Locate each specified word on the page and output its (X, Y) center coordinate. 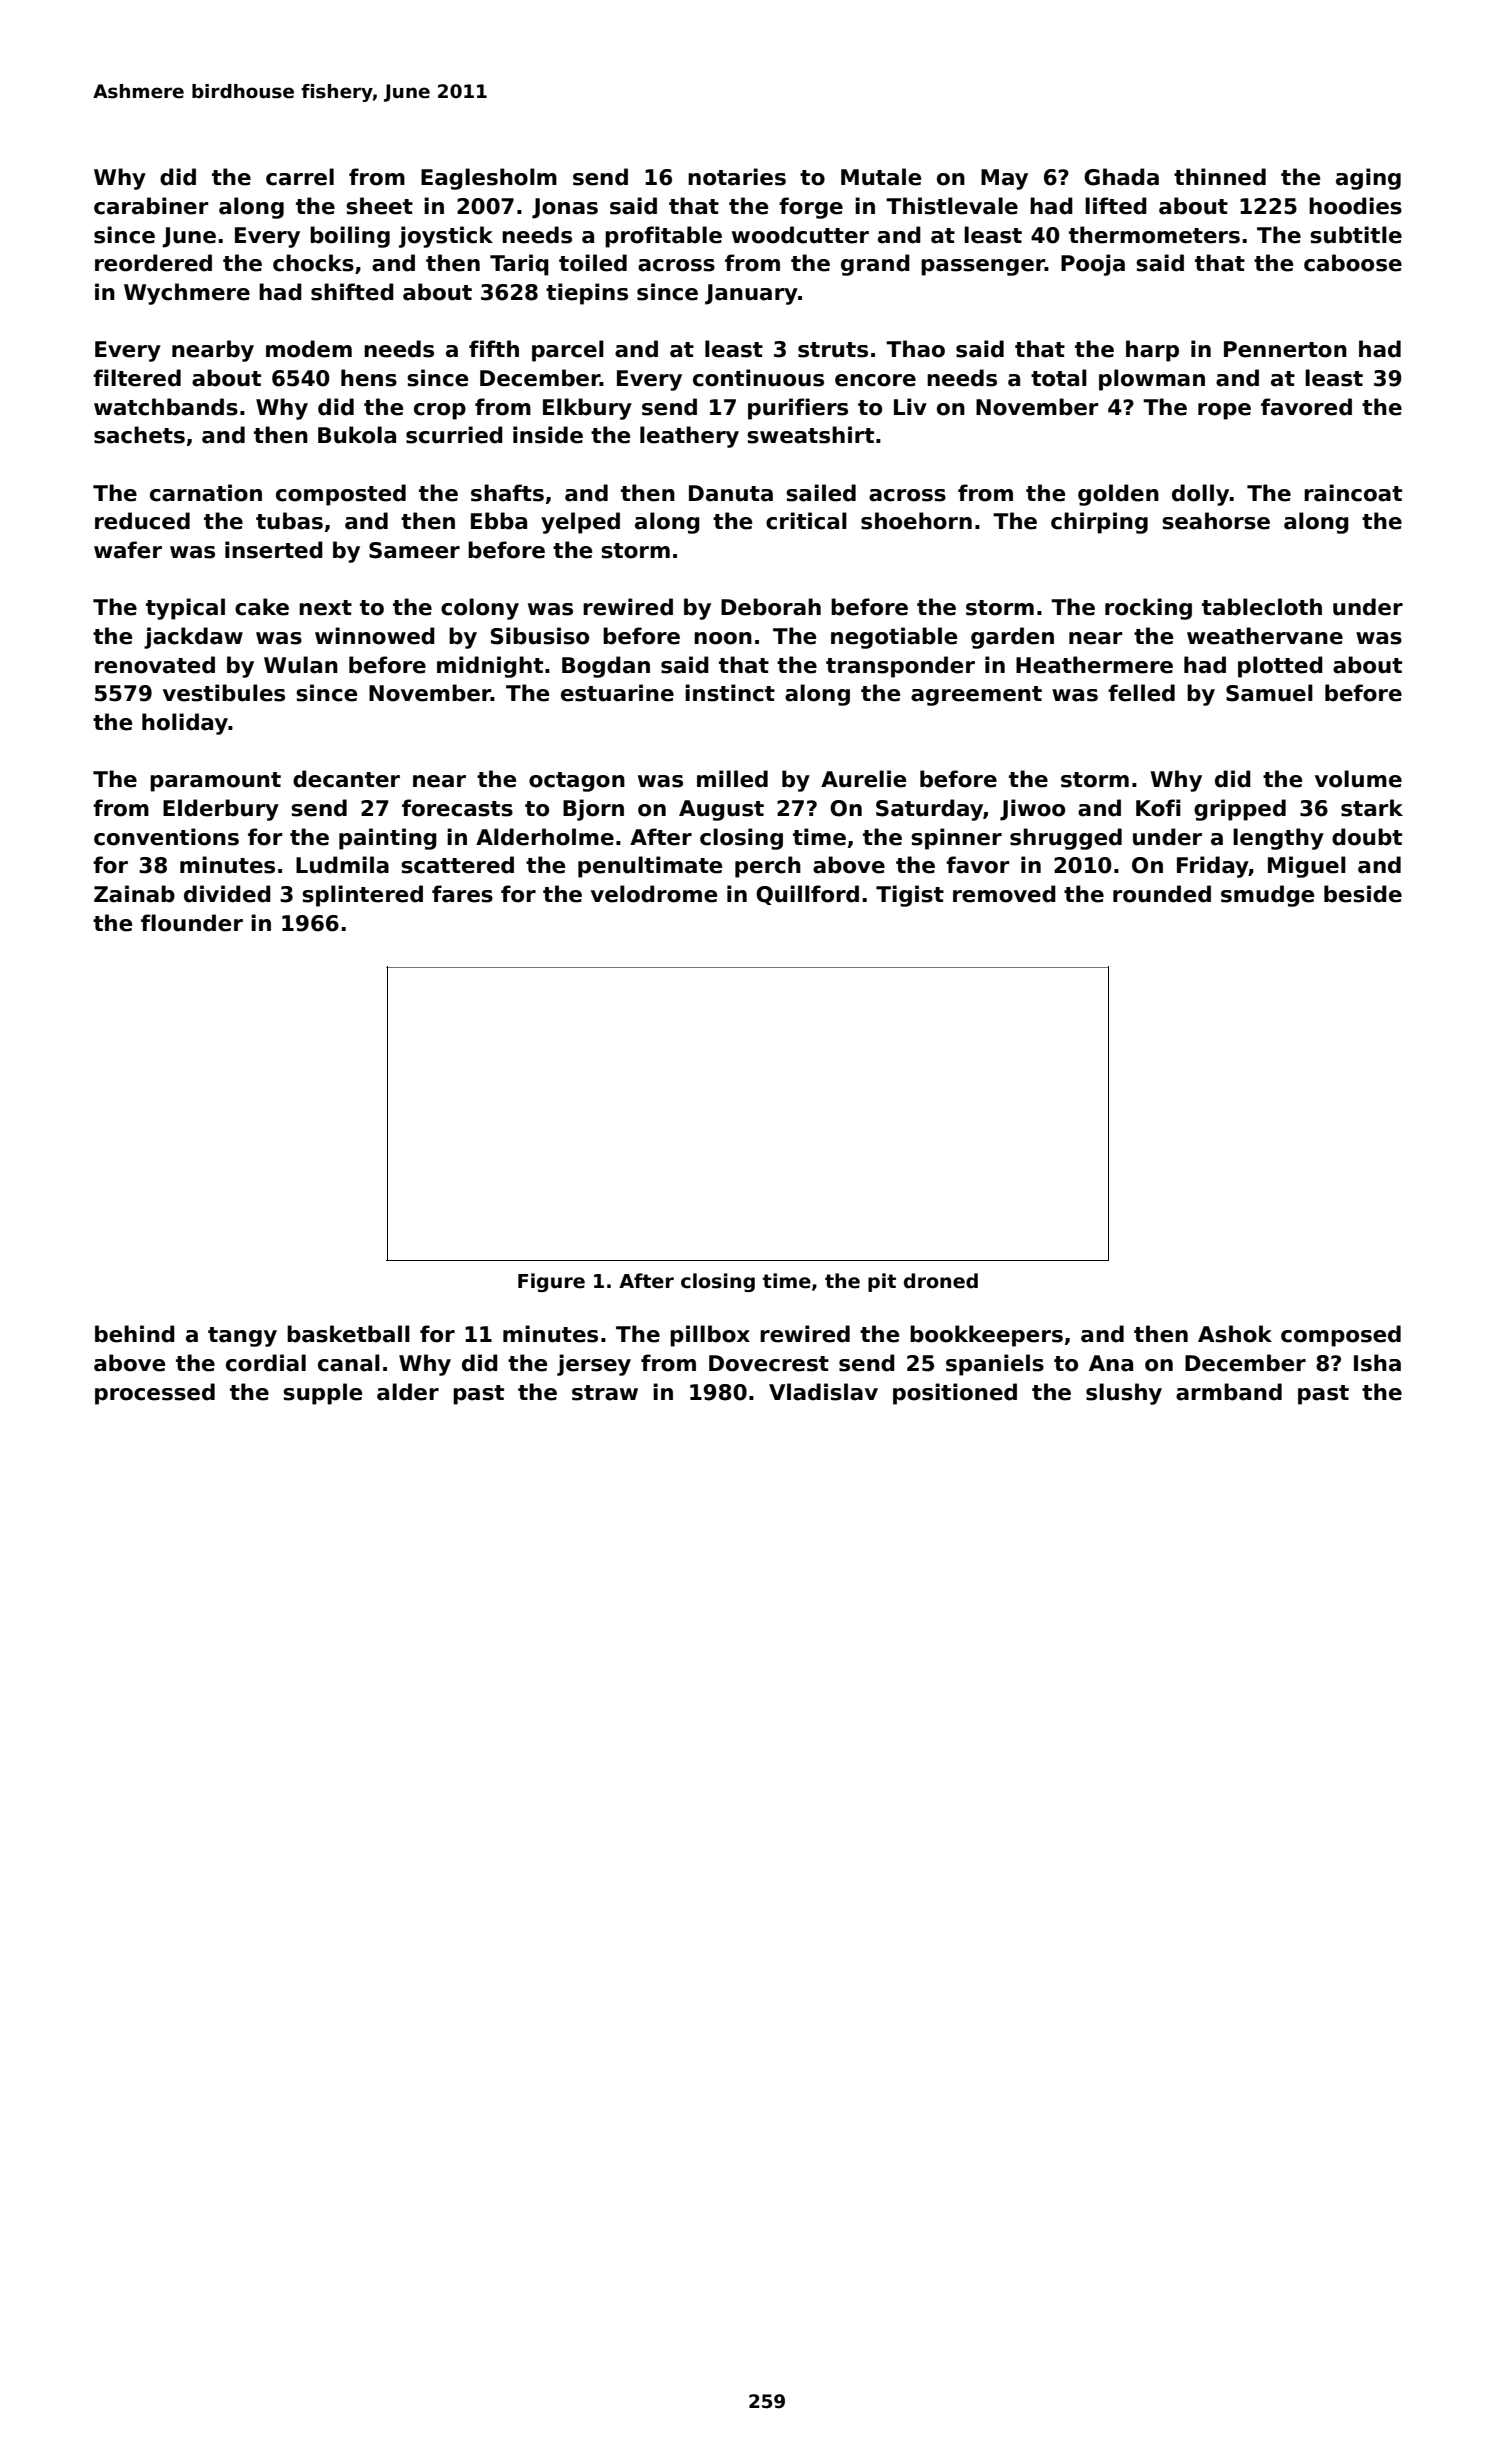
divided (227, 894)
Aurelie (863, 779)
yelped (580, 523)
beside (1363, 894)
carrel (300, 177)
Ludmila (342, 865)
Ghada (1121, 177)
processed (155, 1394)
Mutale (881, 177)
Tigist (910, 896)
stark (1372, 808)
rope (1224, 411)
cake (262, 607)
